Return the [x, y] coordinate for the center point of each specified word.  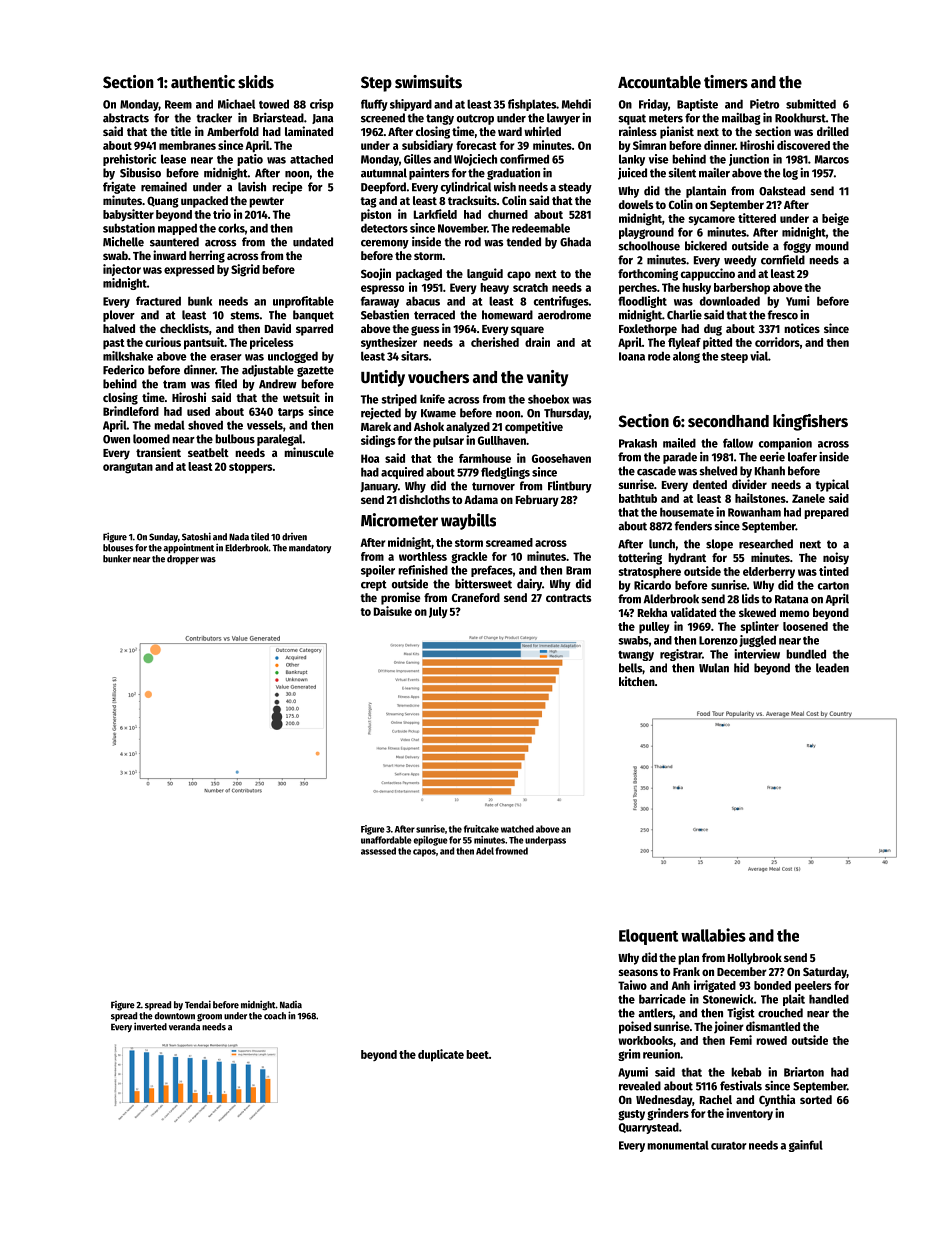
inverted [150, 1026]
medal [169, 425]
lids [750, 599]
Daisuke [393, 611]
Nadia [291, 1005]
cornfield [783, 260]
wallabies [713, 935]
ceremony [385, 244]
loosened [805, 626]
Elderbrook [247, 548]
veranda [184, 1027]
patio [250, 160]
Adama [481, 499]
